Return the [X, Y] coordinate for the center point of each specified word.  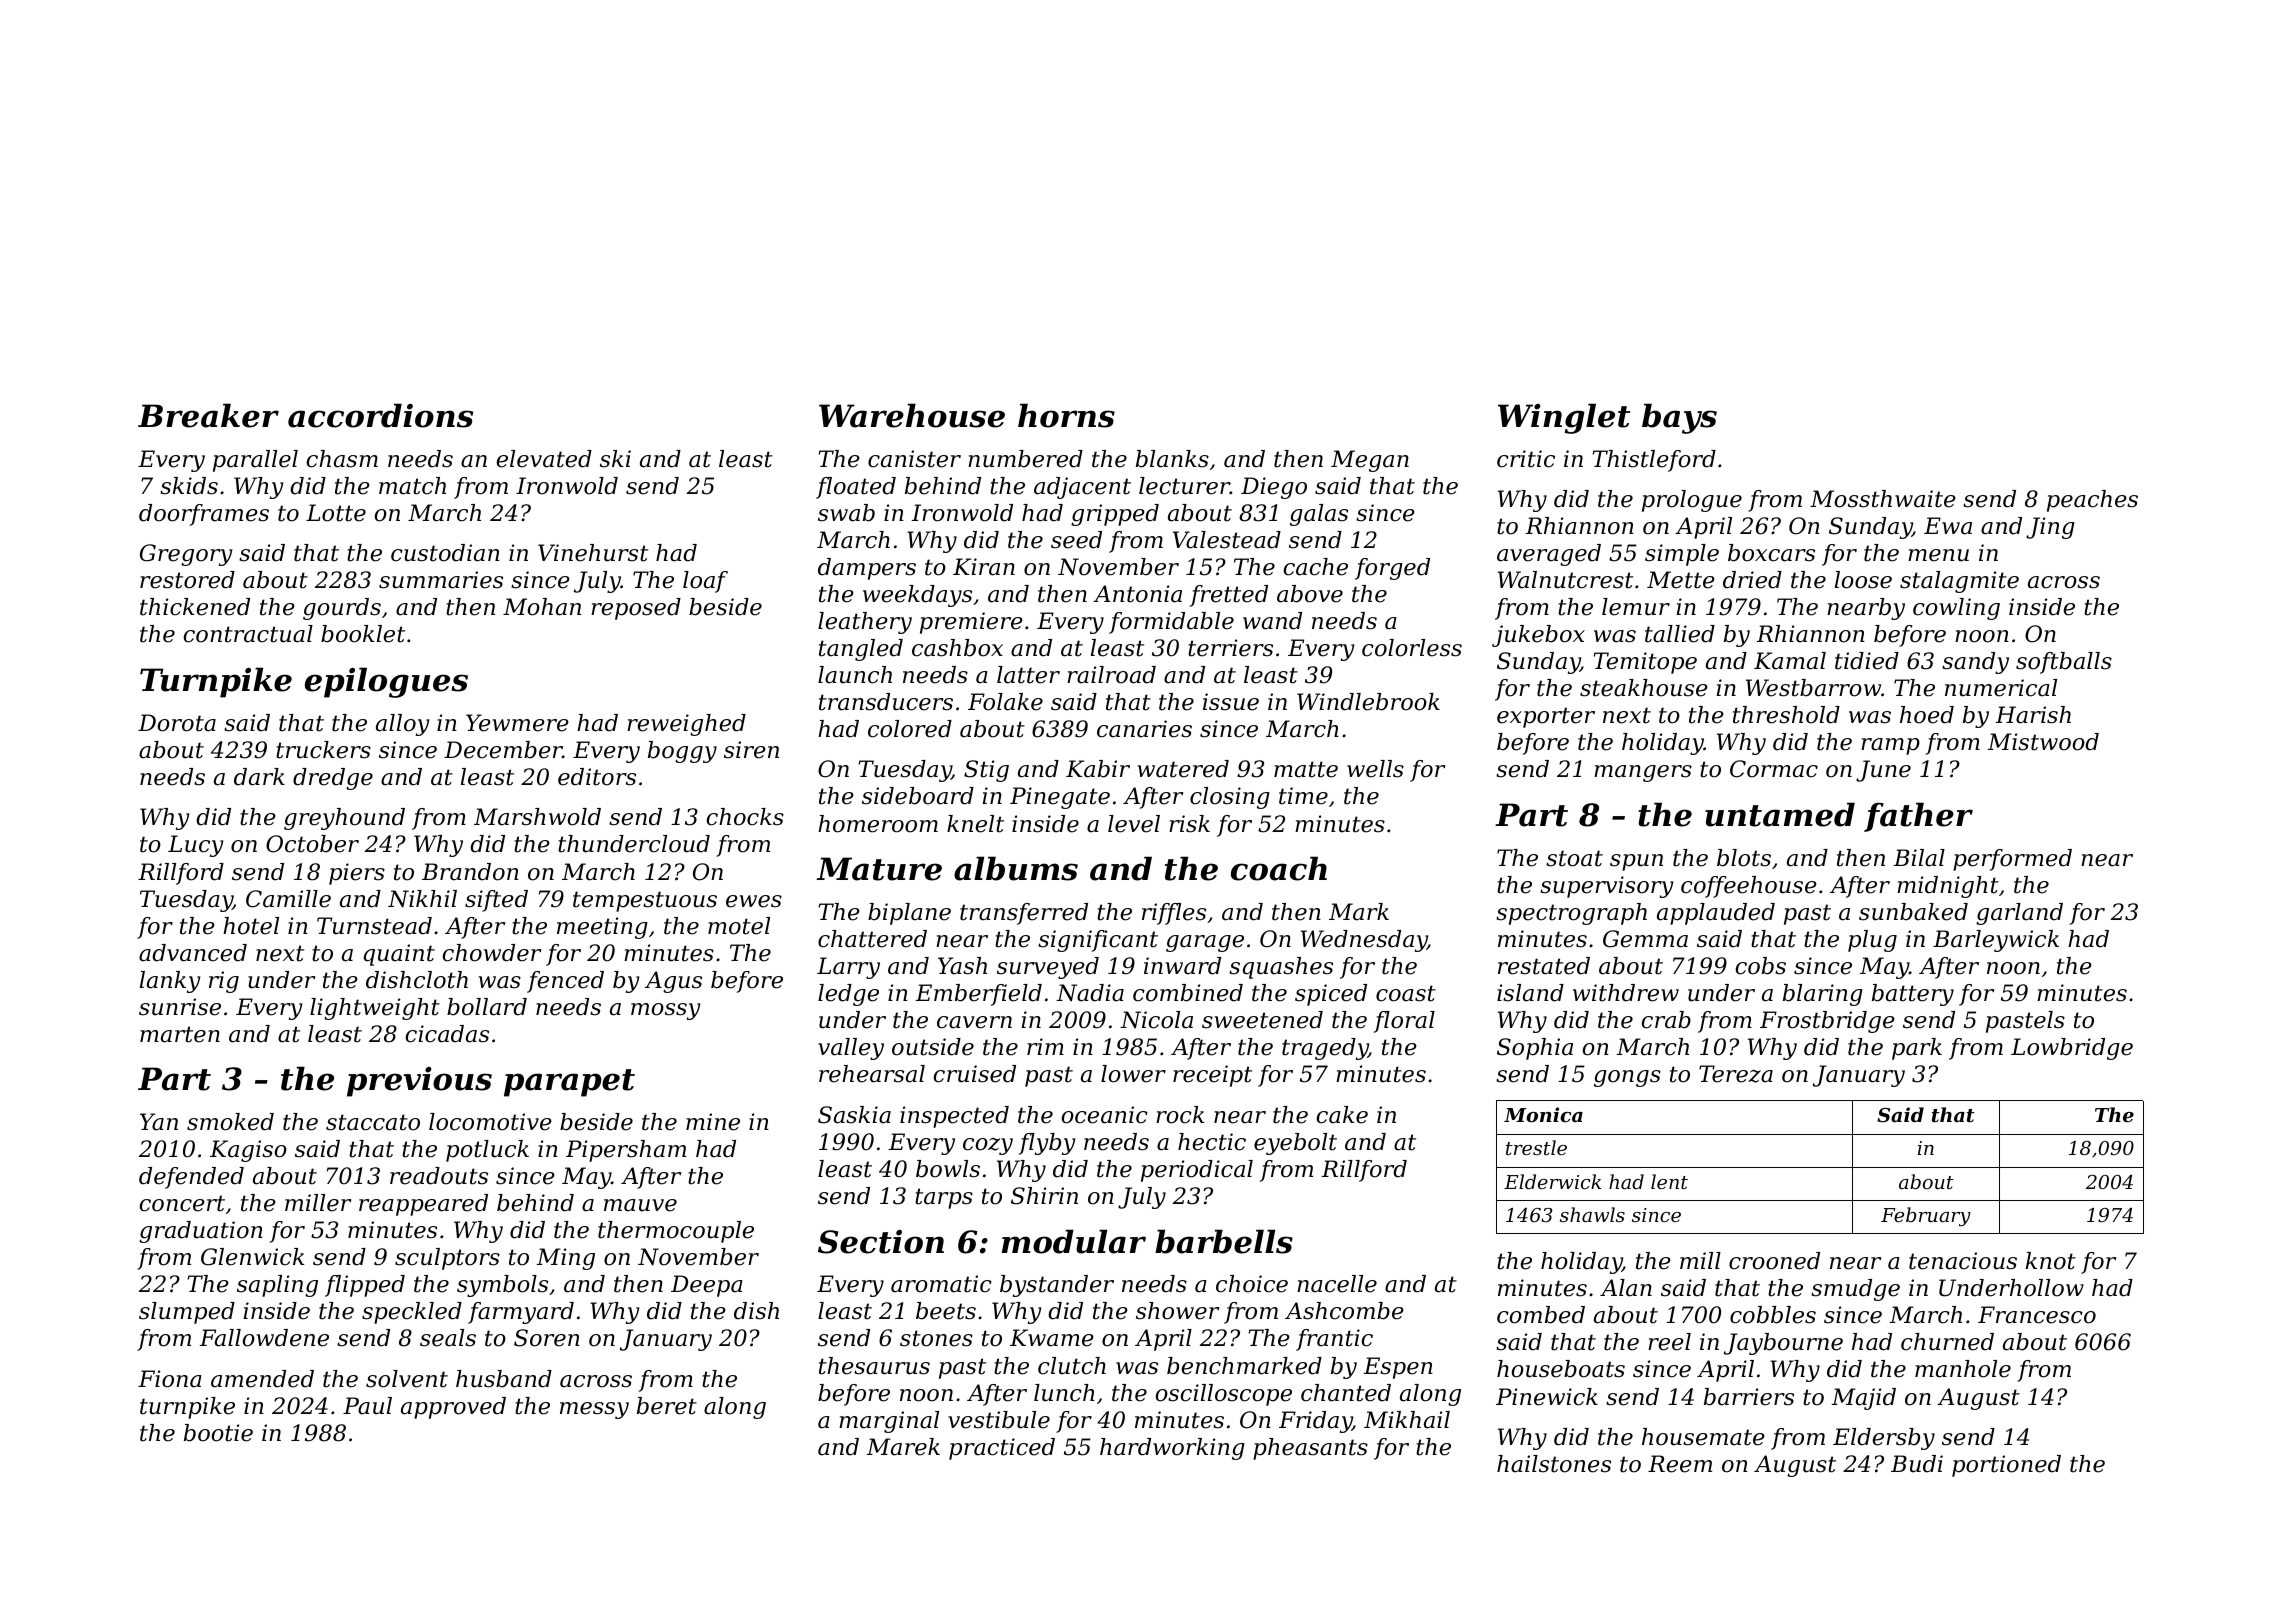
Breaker [208, 415]
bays [1679, 418]
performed [2012, 860]
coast [1406, 993]
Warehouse [912, 415]
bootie [218, 1433]
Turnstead [374, 926]
